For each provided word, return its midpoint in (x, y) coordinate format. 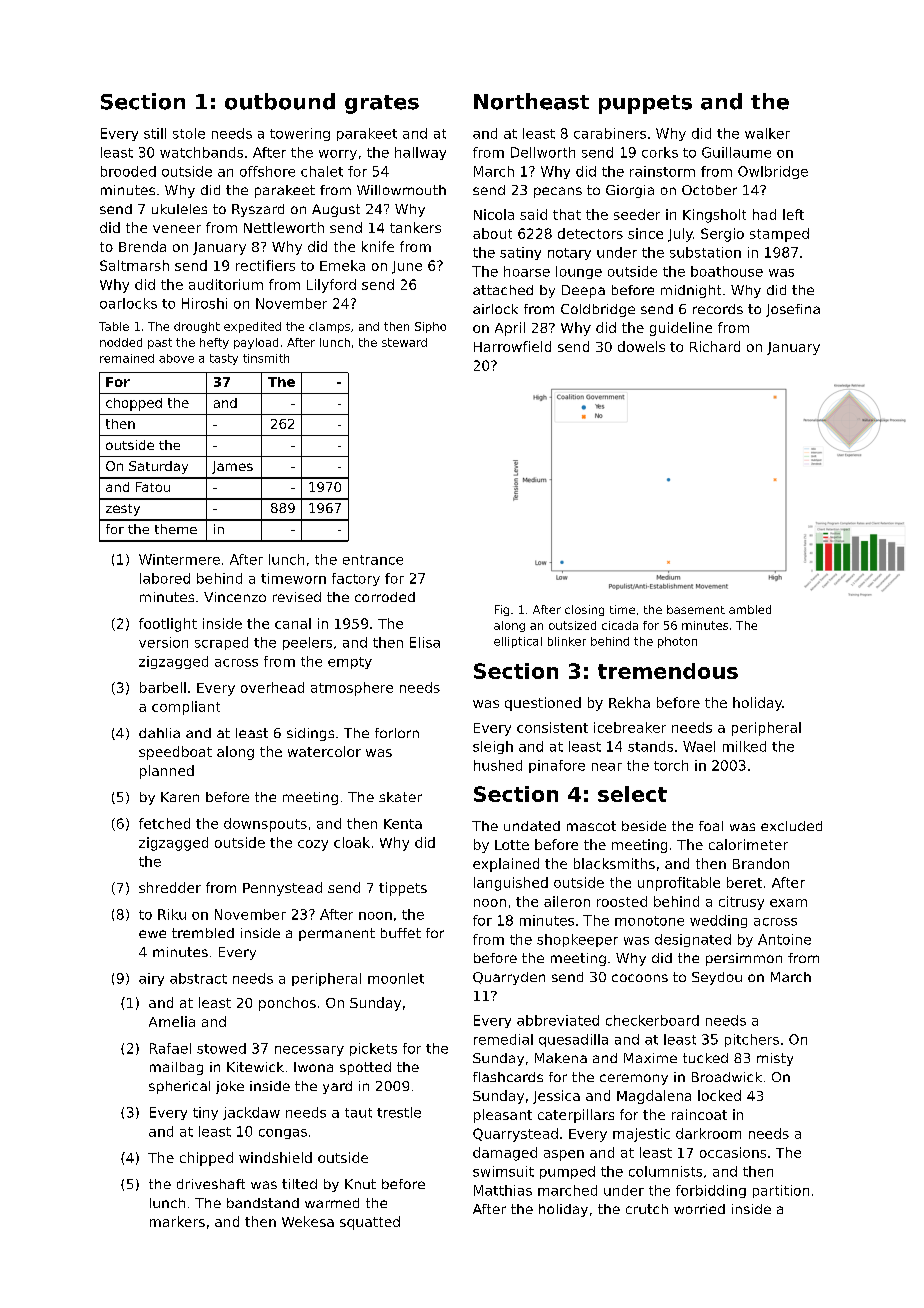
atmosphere (352, 689)
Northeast (531, 101)
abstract (198, 978)
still (155, 133)
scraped (221, 643)
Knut (360, 1184)
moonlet (396, 978)
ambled (750, 609)
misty (775, 1059)
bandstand (263, 1203)
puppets (645, 104)
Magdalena (654, 1097)
